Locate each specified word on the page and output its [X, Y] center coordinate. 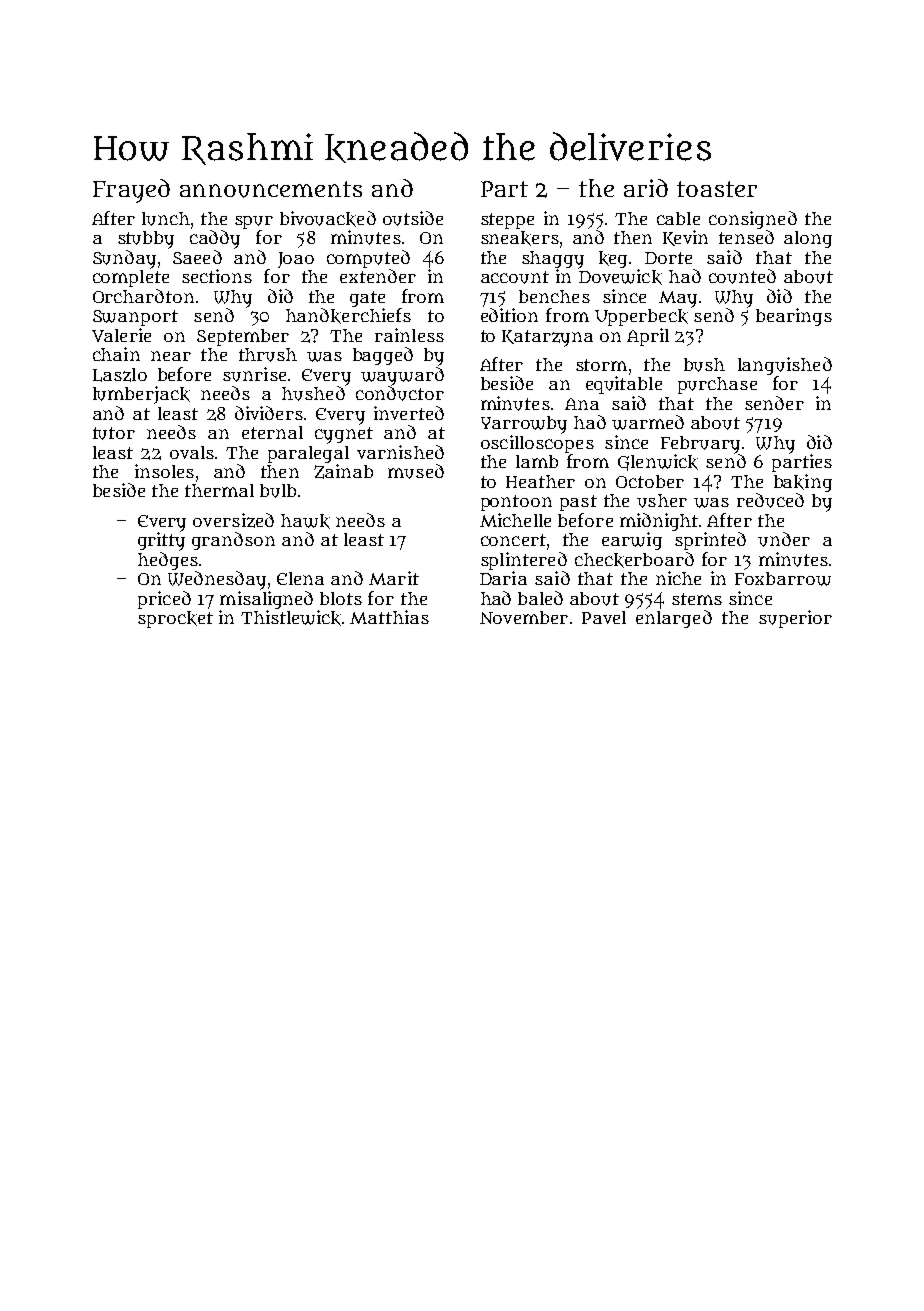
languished [785, 366]
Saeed [197, 257]
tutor [114, 433]
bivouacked [328, 219]
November [524, 617]
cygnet [344, 435]
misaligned [266, 600]
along [808, 239]
